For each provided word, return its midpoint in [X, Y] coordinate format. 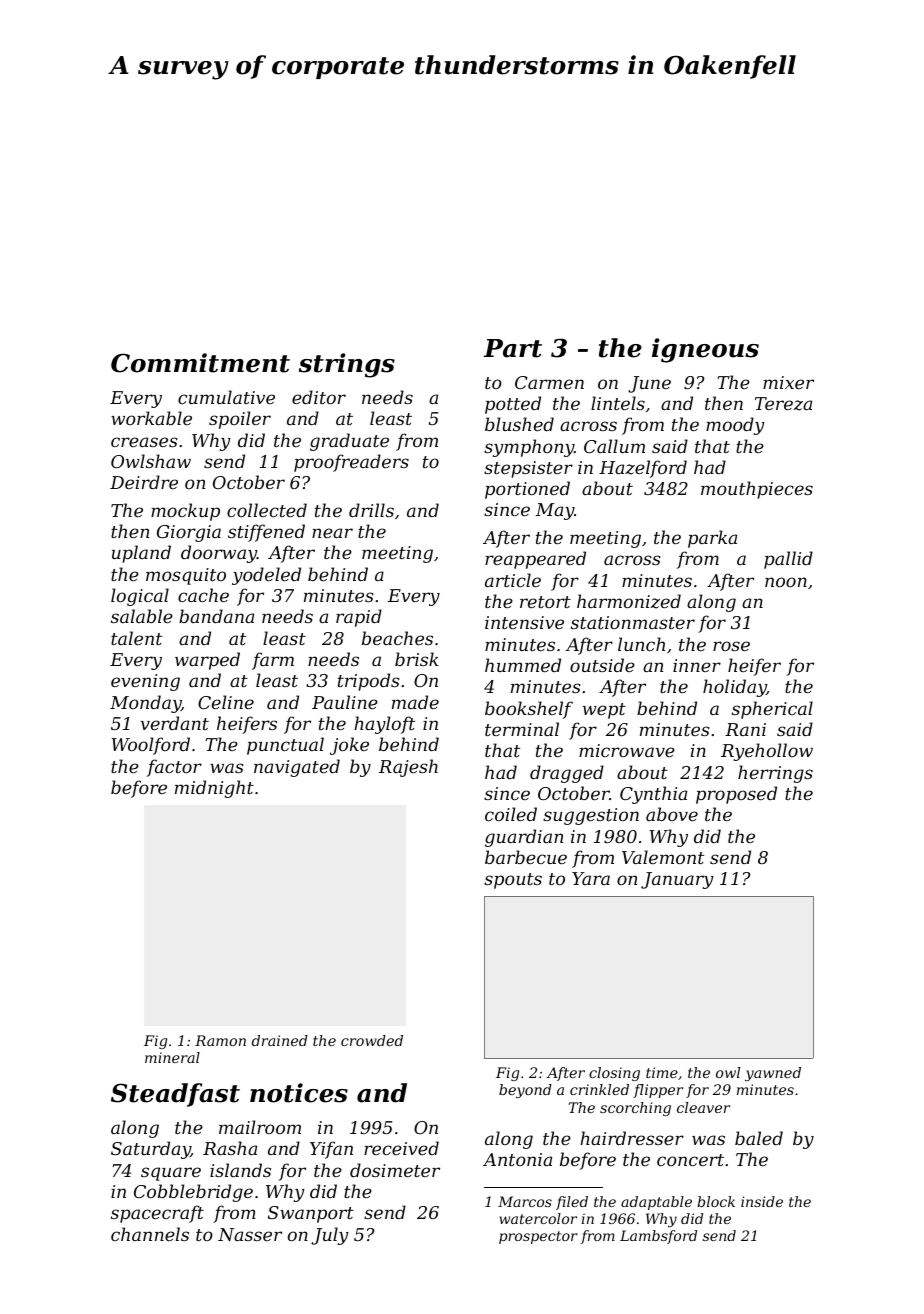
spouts [513, 881]
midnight [214, 789]
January [677, 880]
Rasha [230, 1148]
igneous [705, 350]
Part [513, 348]
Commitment [200, 363]
